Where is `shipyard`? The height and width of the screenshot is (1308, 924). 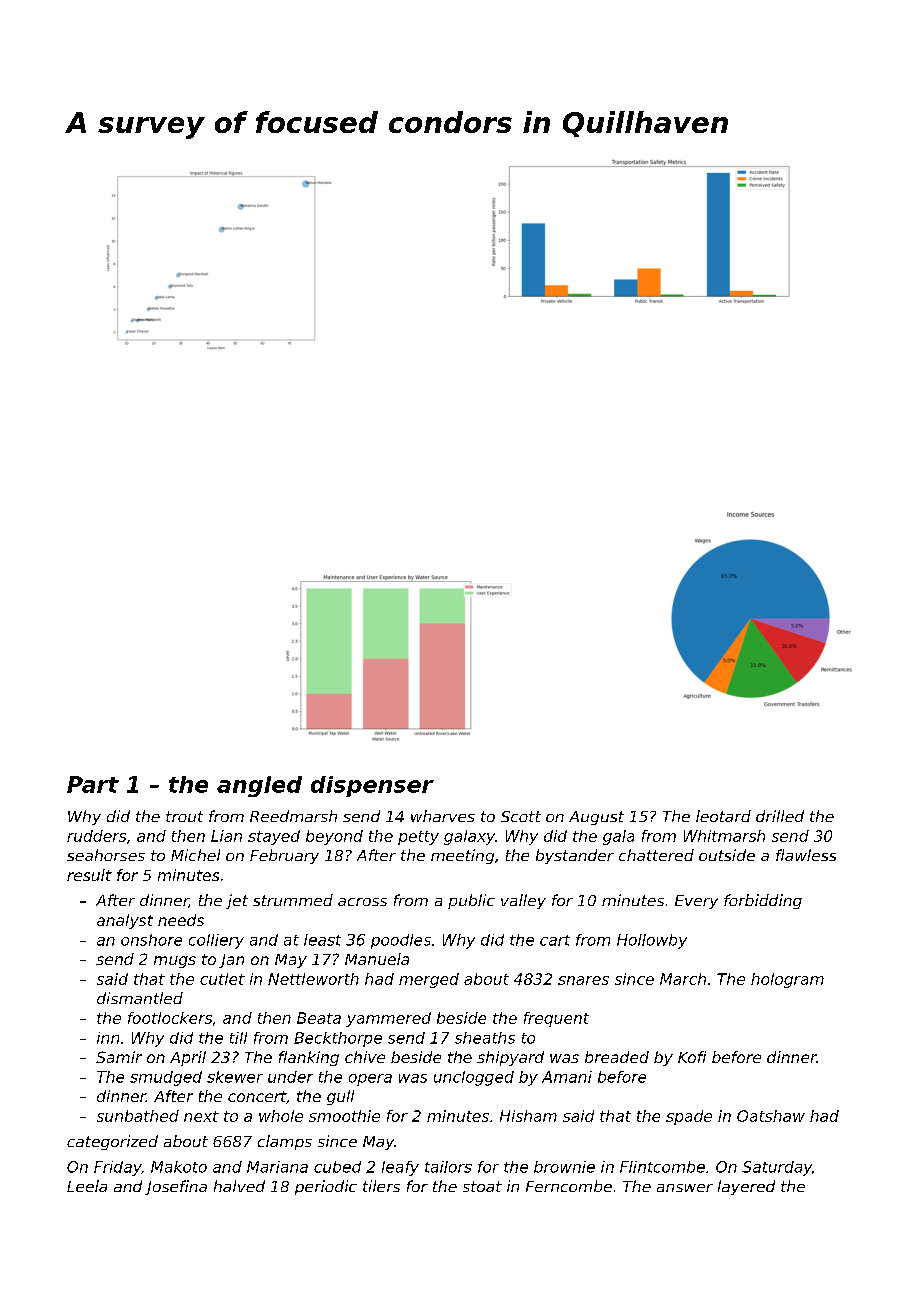
shipyard is located at coordinates (510, 1058).
